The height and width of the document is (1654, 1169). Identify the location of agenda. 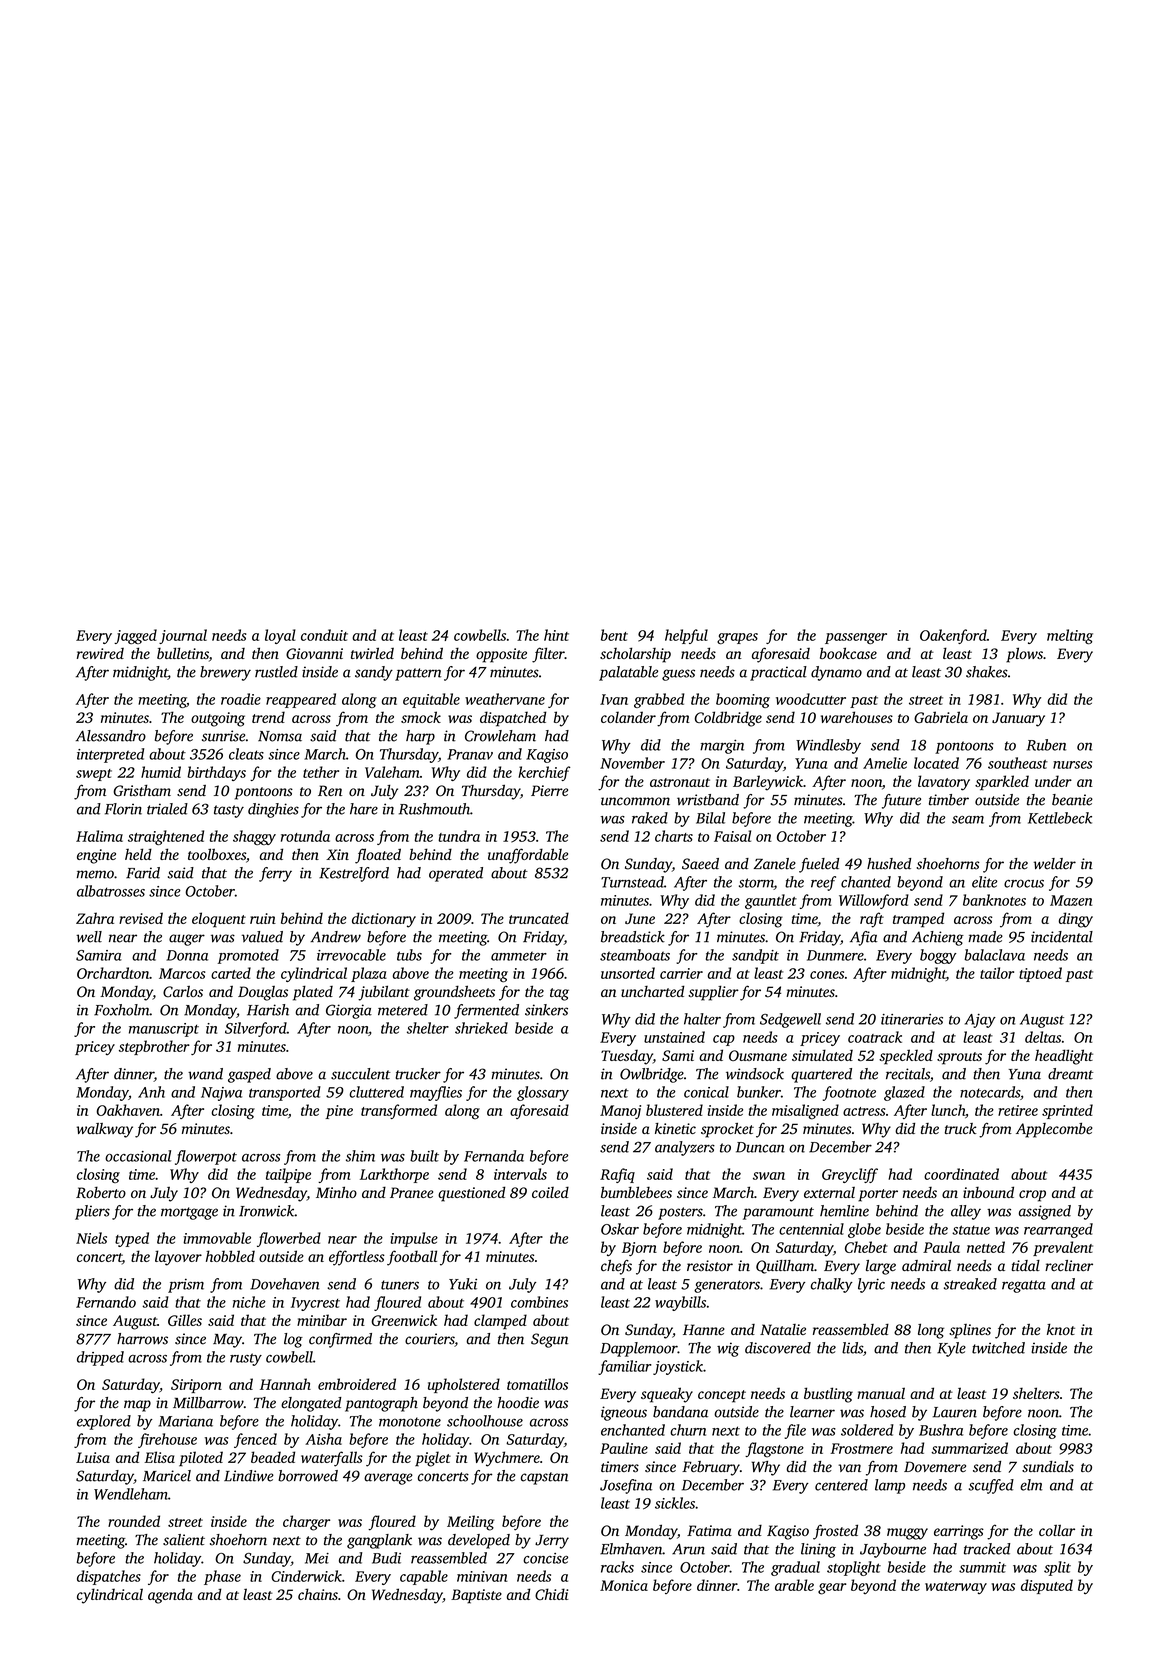
(170, 1596).
